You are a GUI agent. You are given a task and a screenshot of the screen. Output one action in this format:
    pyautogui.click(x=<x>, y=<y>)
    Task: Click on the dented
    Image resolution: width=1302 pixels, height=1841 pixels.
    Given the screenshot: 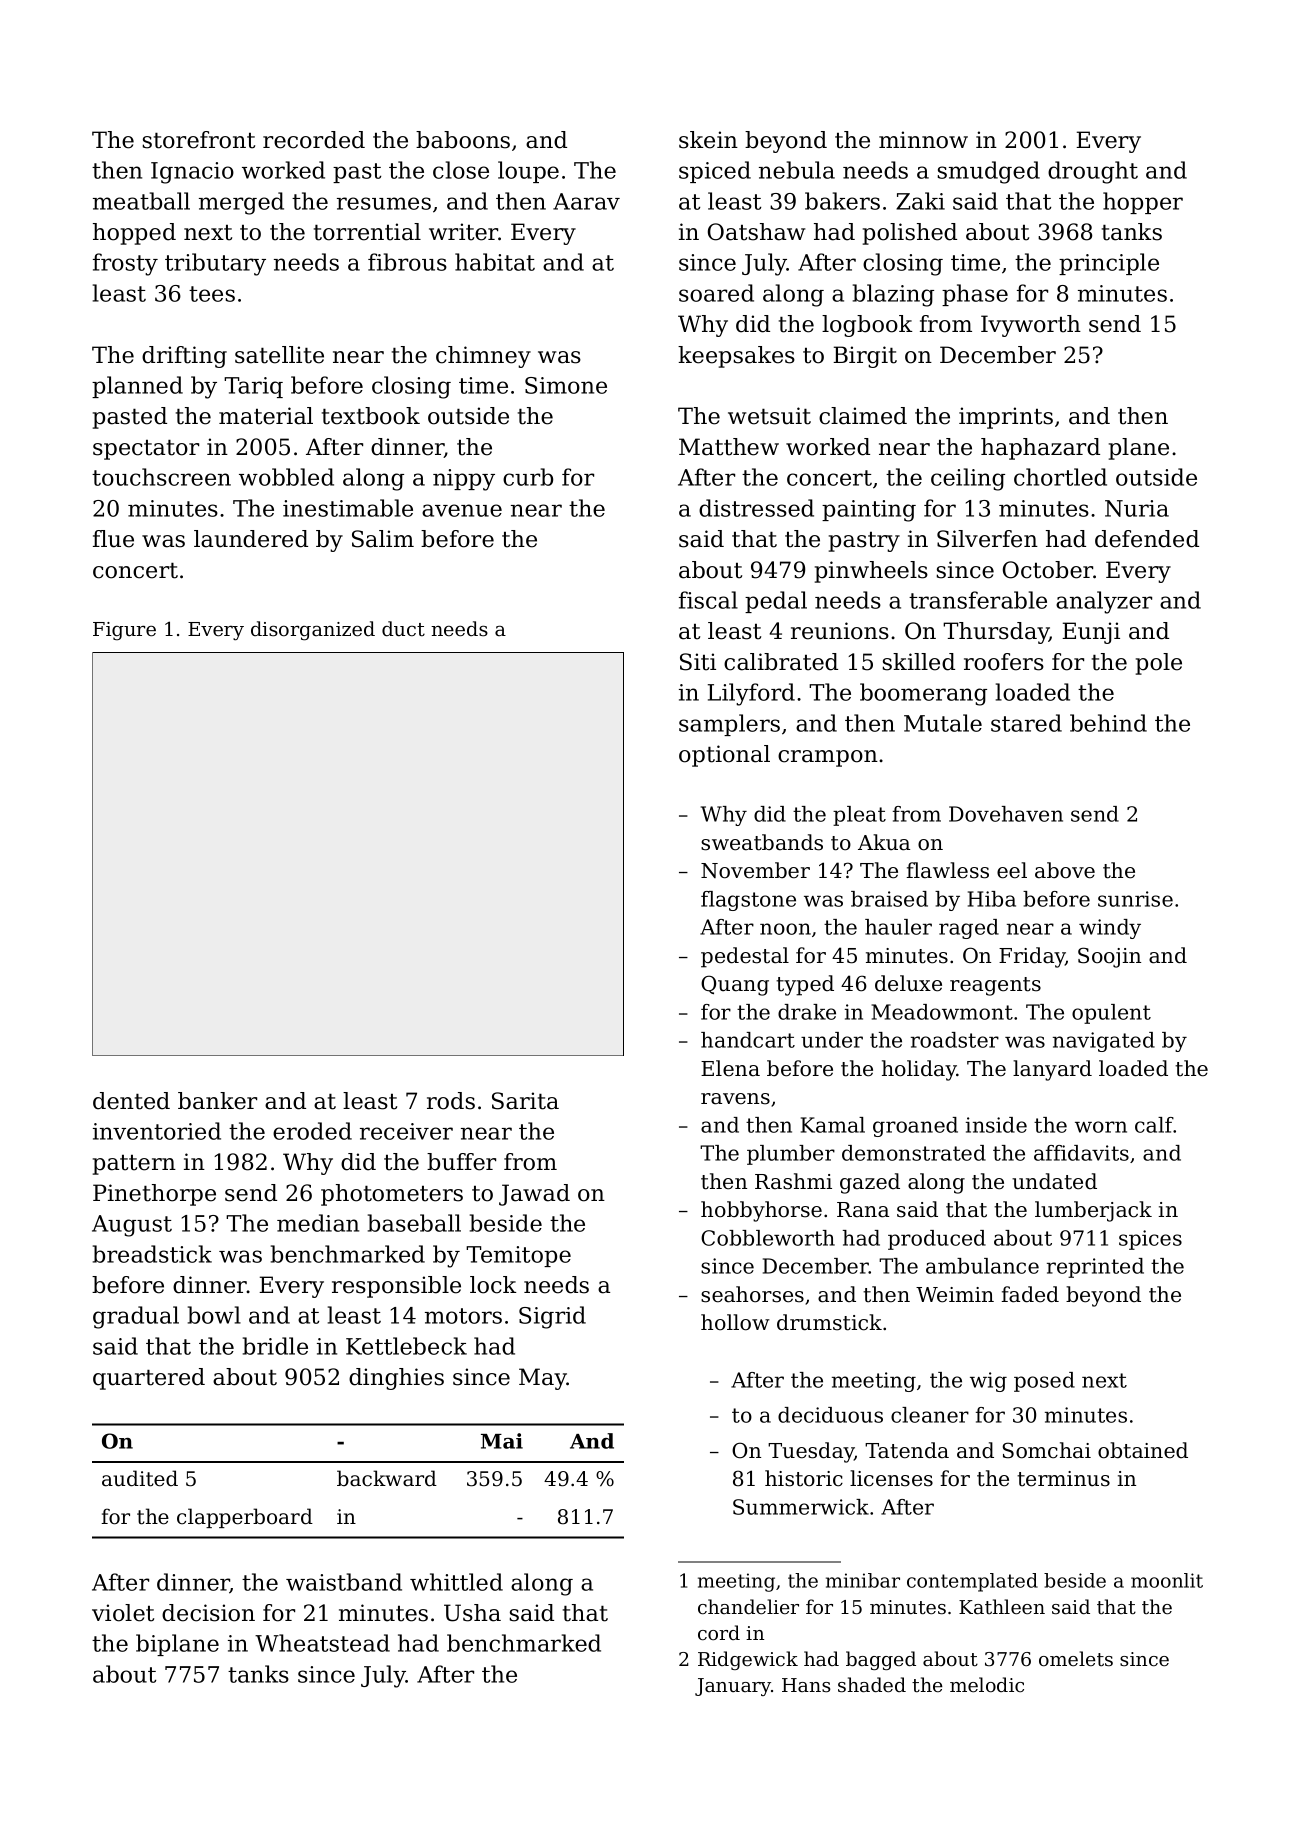 What is the action you would take?
    pyautogui.click(x=131, y=1101)
